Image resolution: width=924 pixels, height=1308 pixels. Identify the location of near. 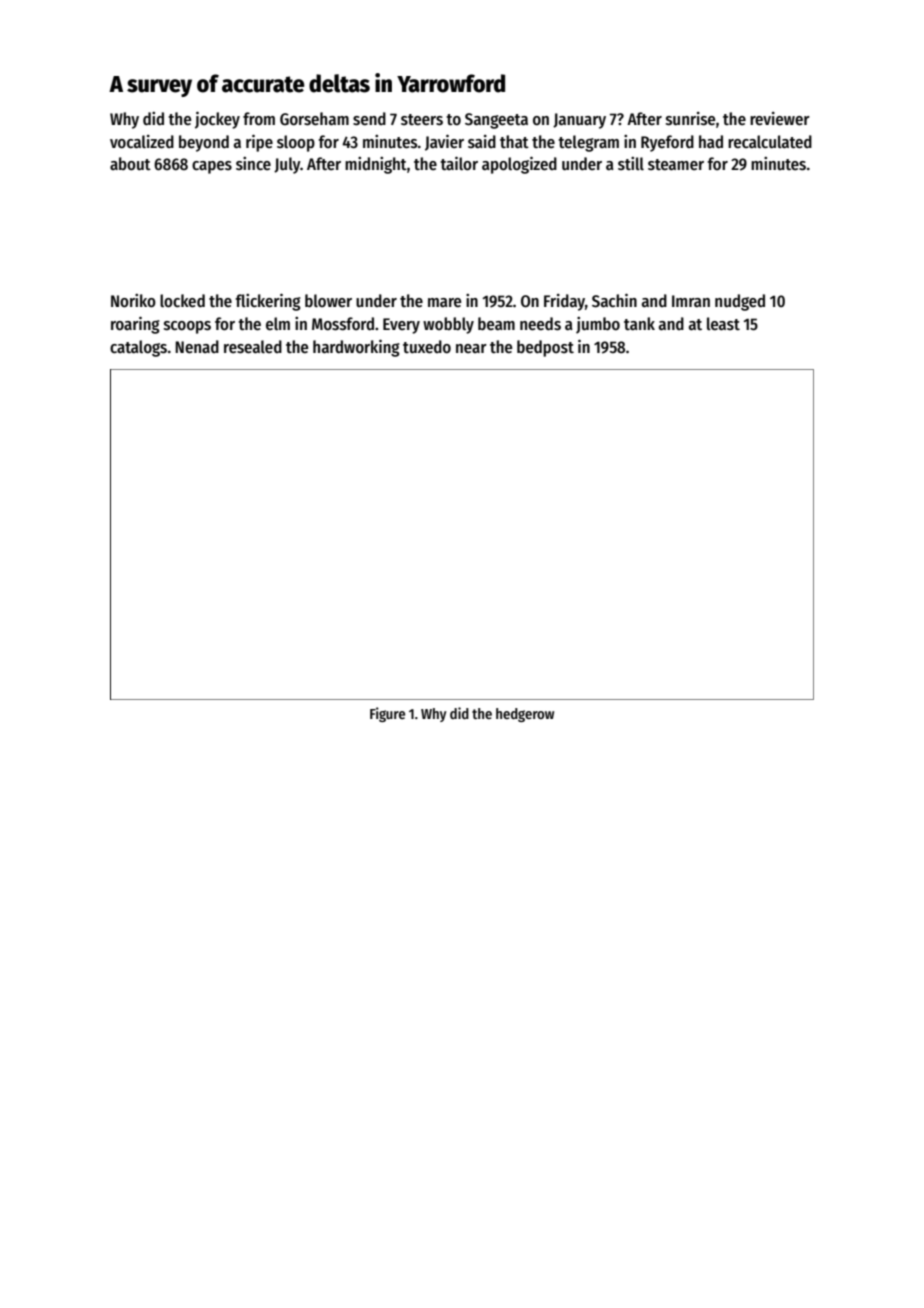
(471, 349).
